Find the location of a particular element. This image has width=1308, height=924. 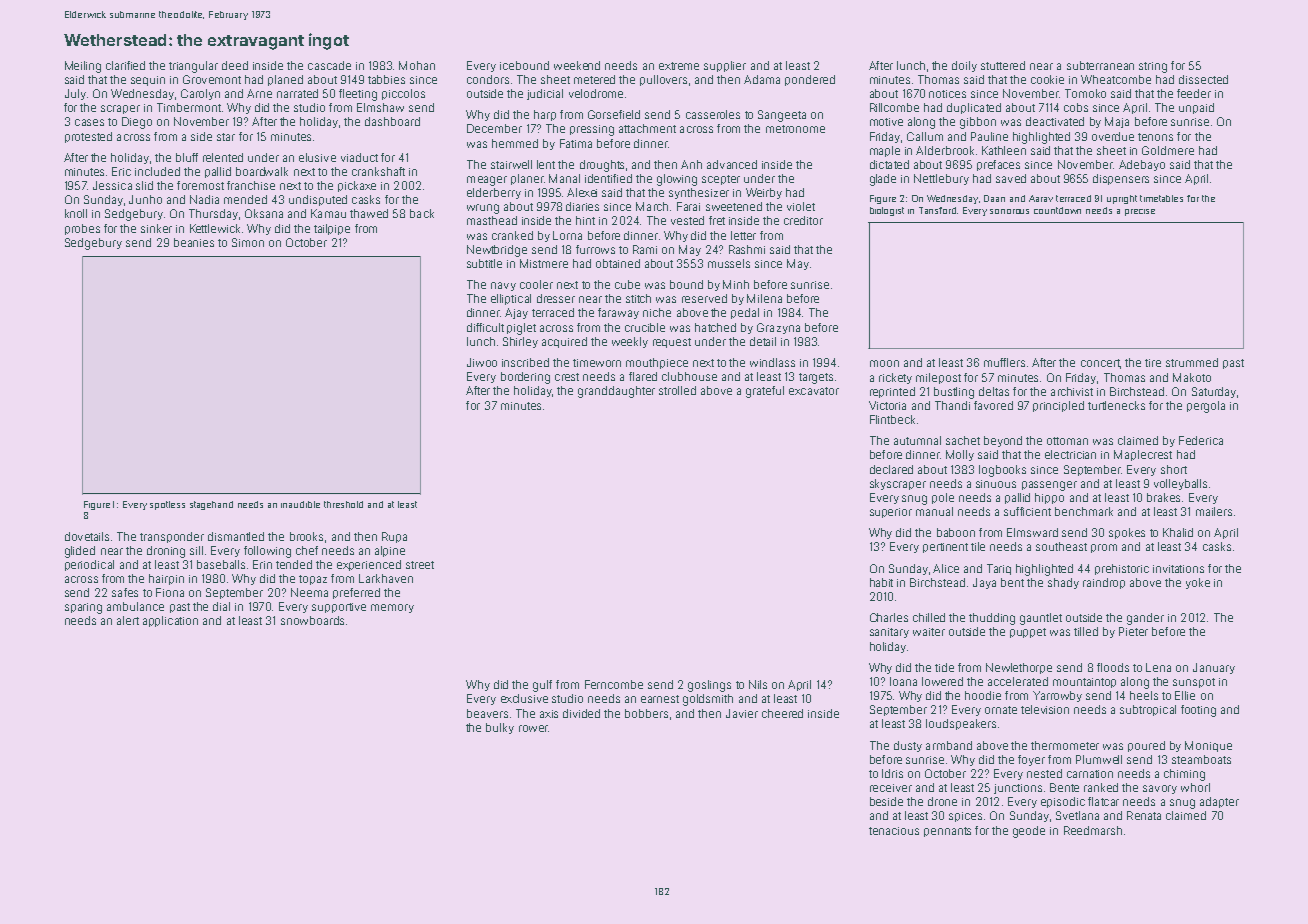

July is located at coordinates (75, 94).
